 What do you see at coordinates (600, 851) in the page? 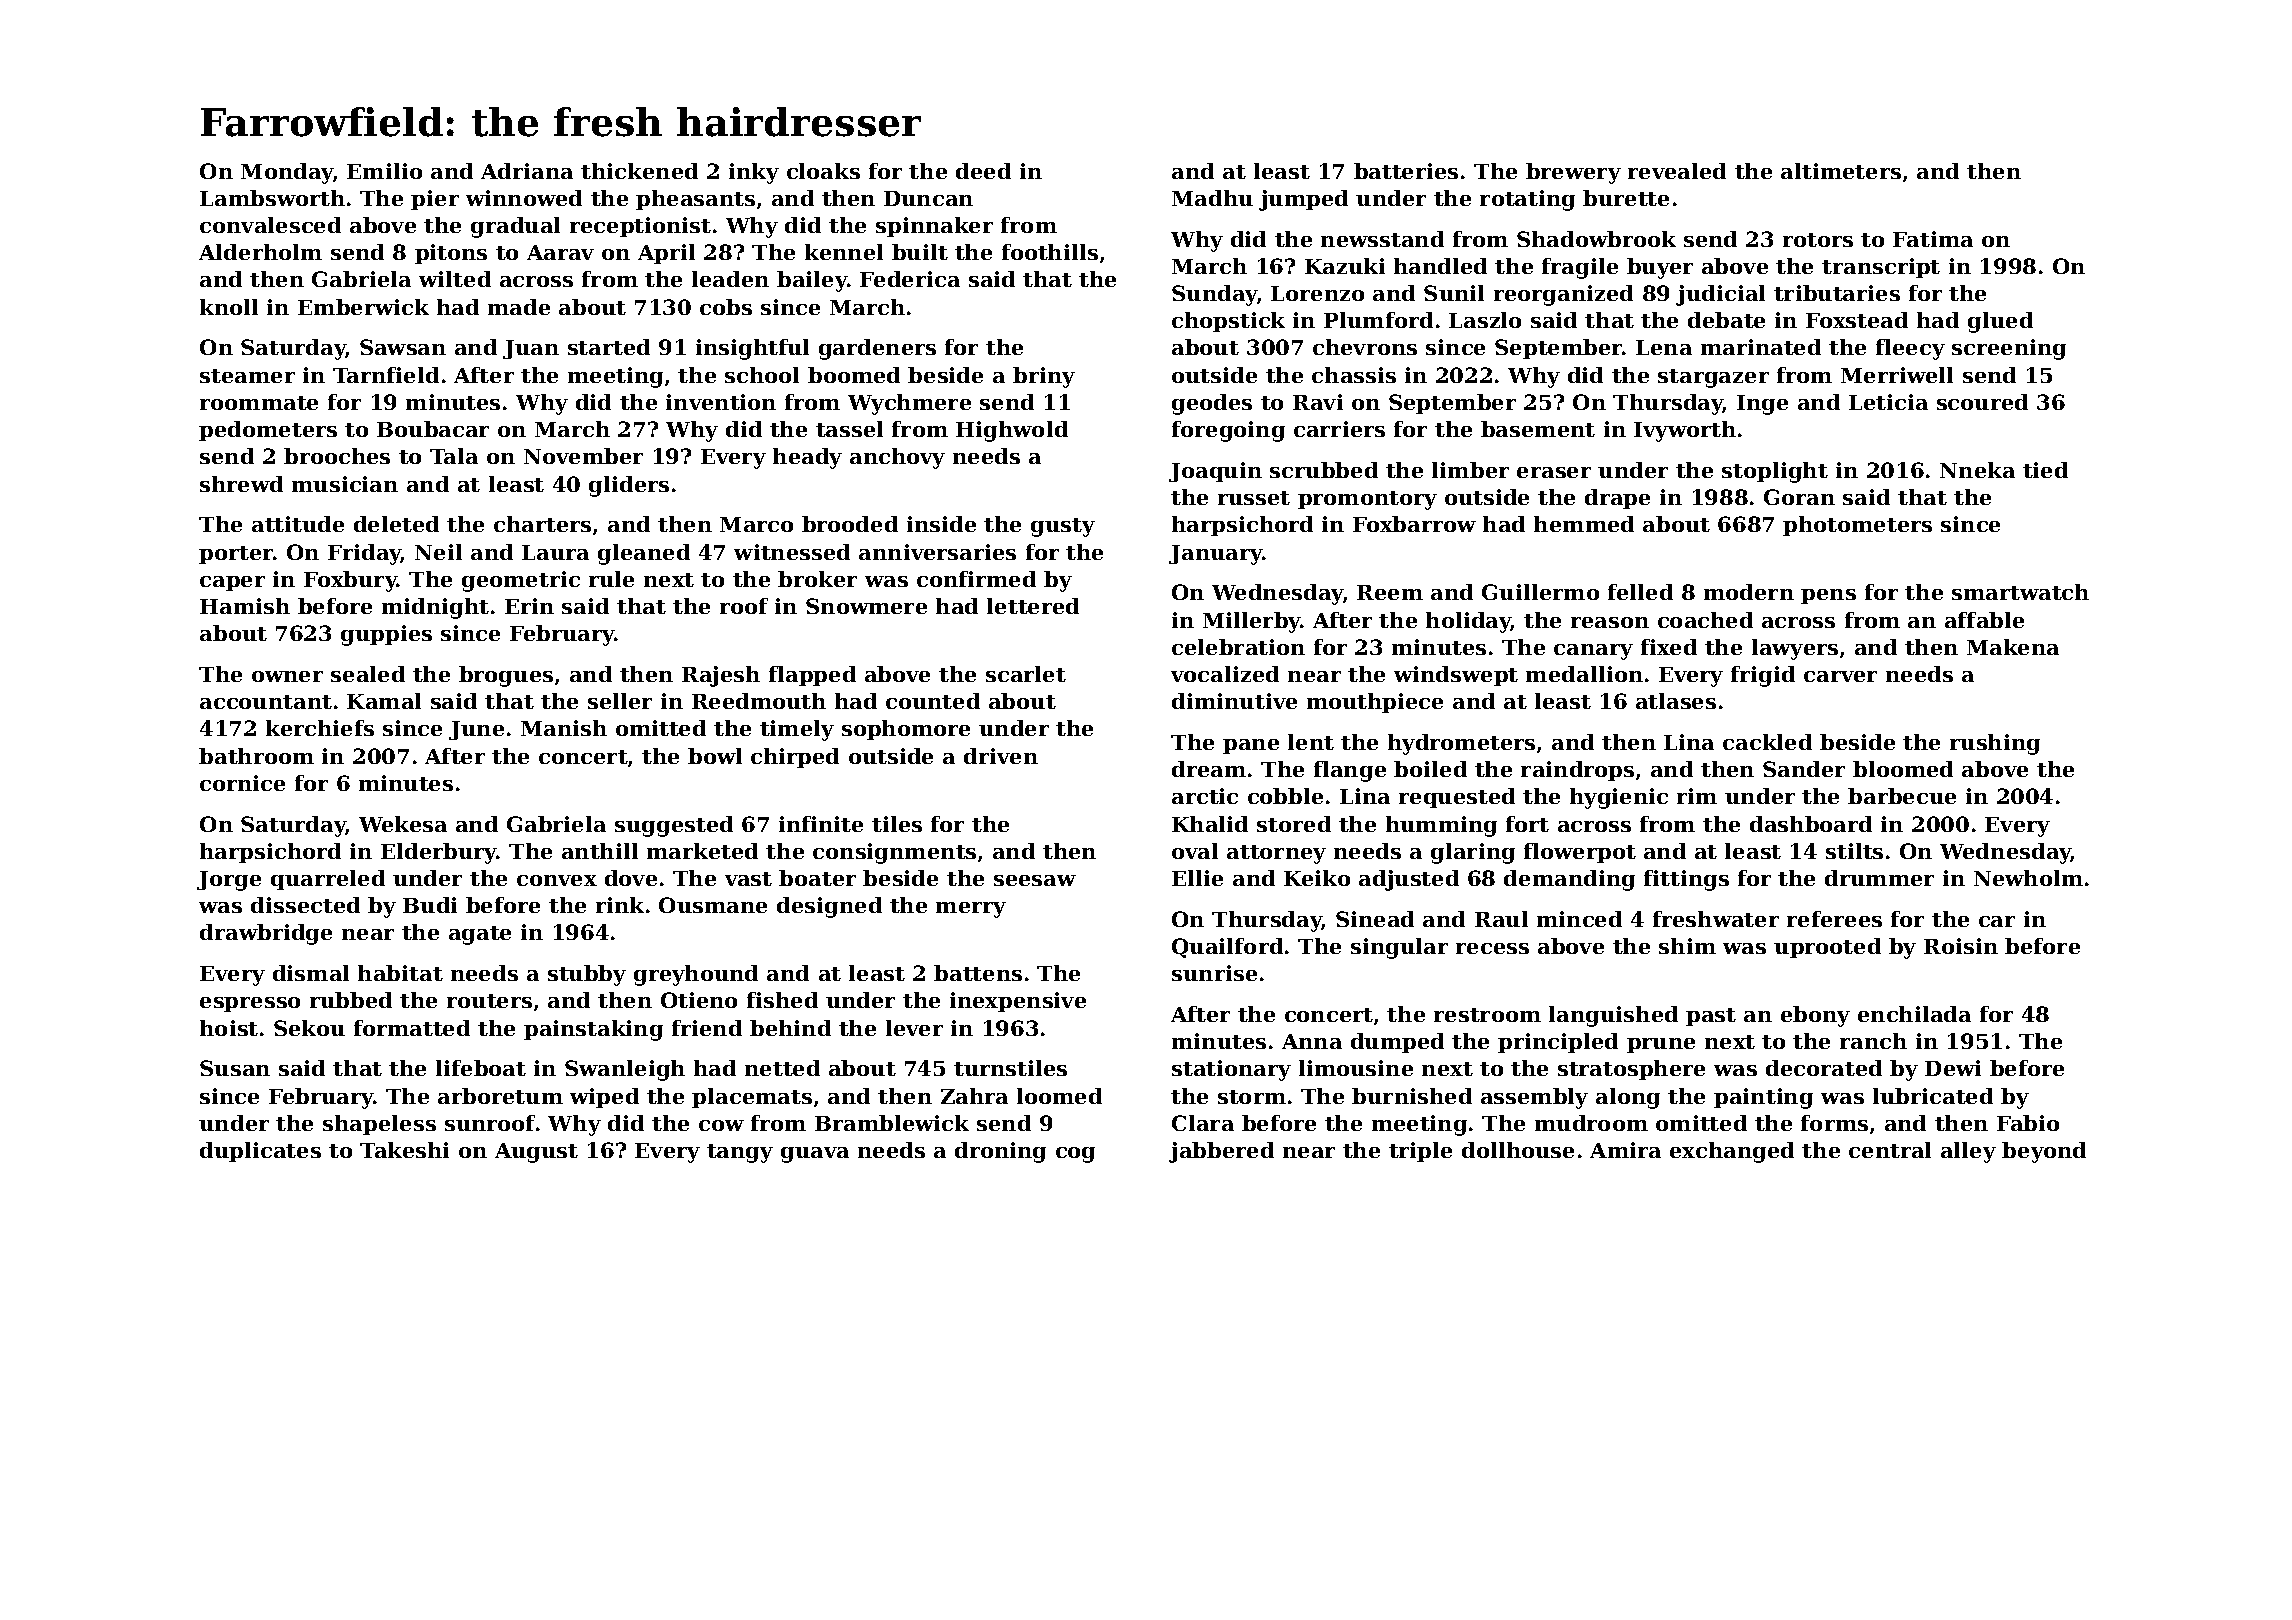
I see `anthill` at bounding box center [600, 851].
